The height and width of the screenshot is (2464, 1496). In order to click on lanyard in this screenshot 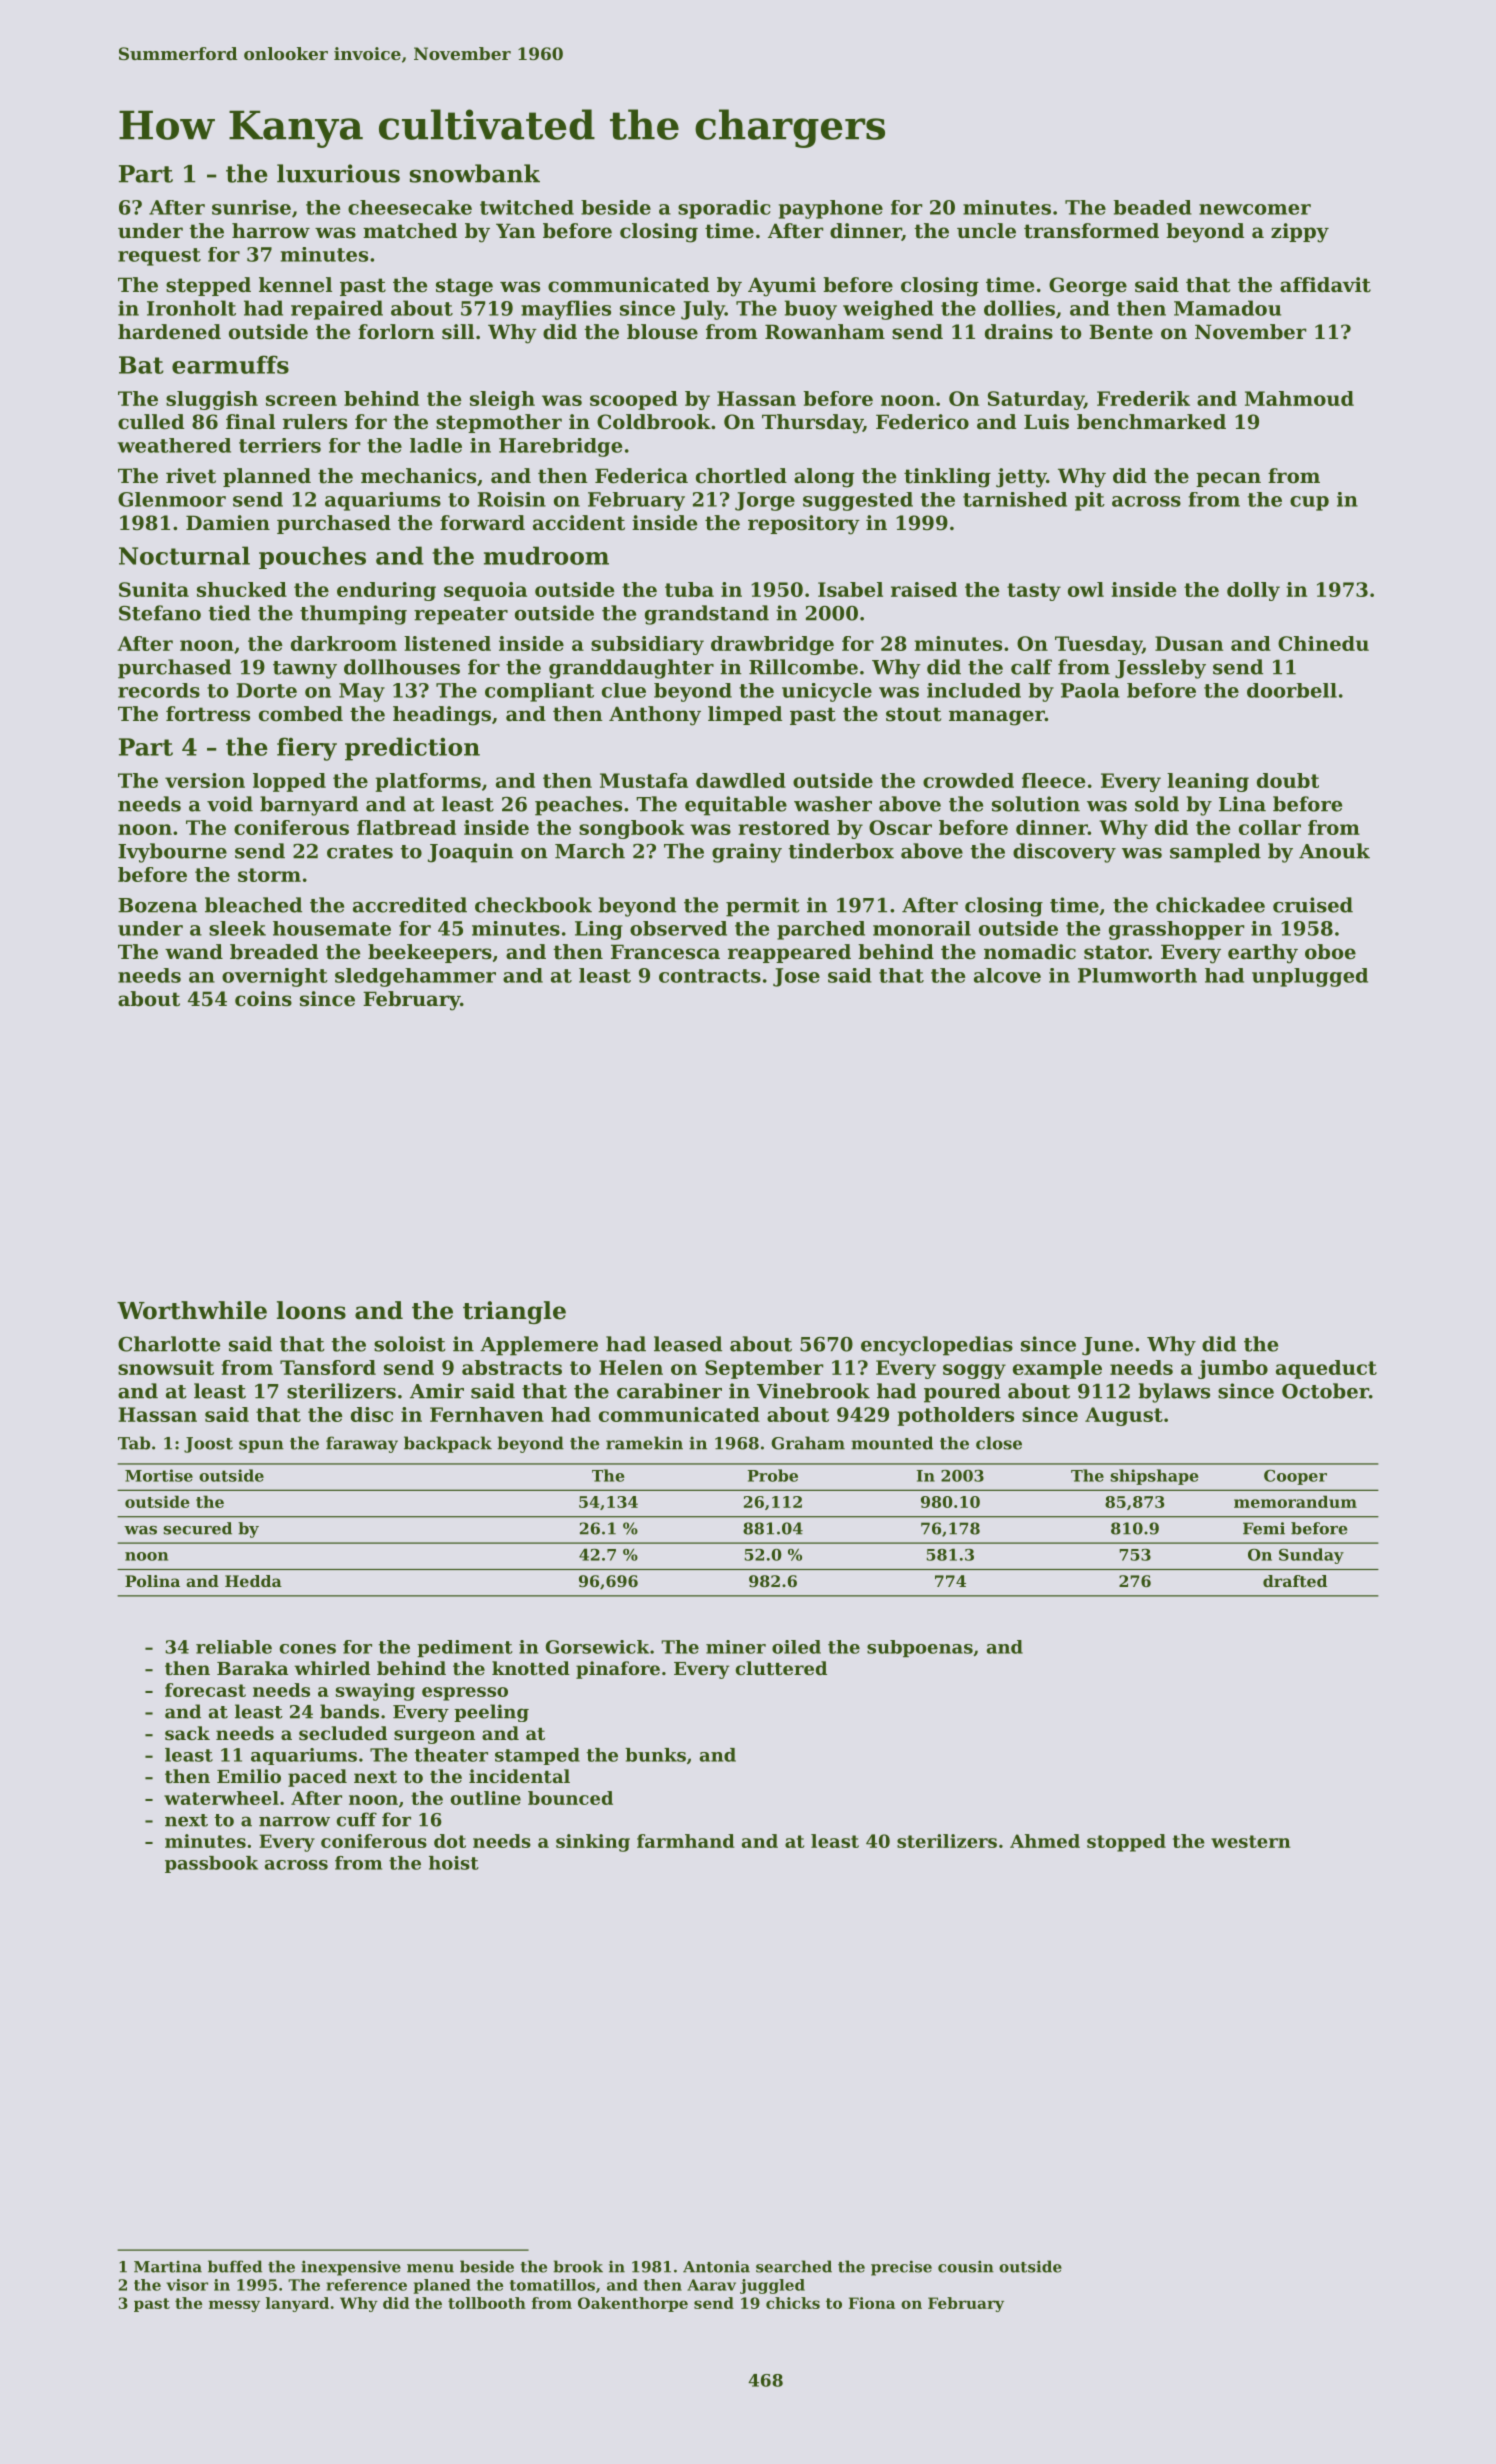, I will do `click(297, 2304)`.
